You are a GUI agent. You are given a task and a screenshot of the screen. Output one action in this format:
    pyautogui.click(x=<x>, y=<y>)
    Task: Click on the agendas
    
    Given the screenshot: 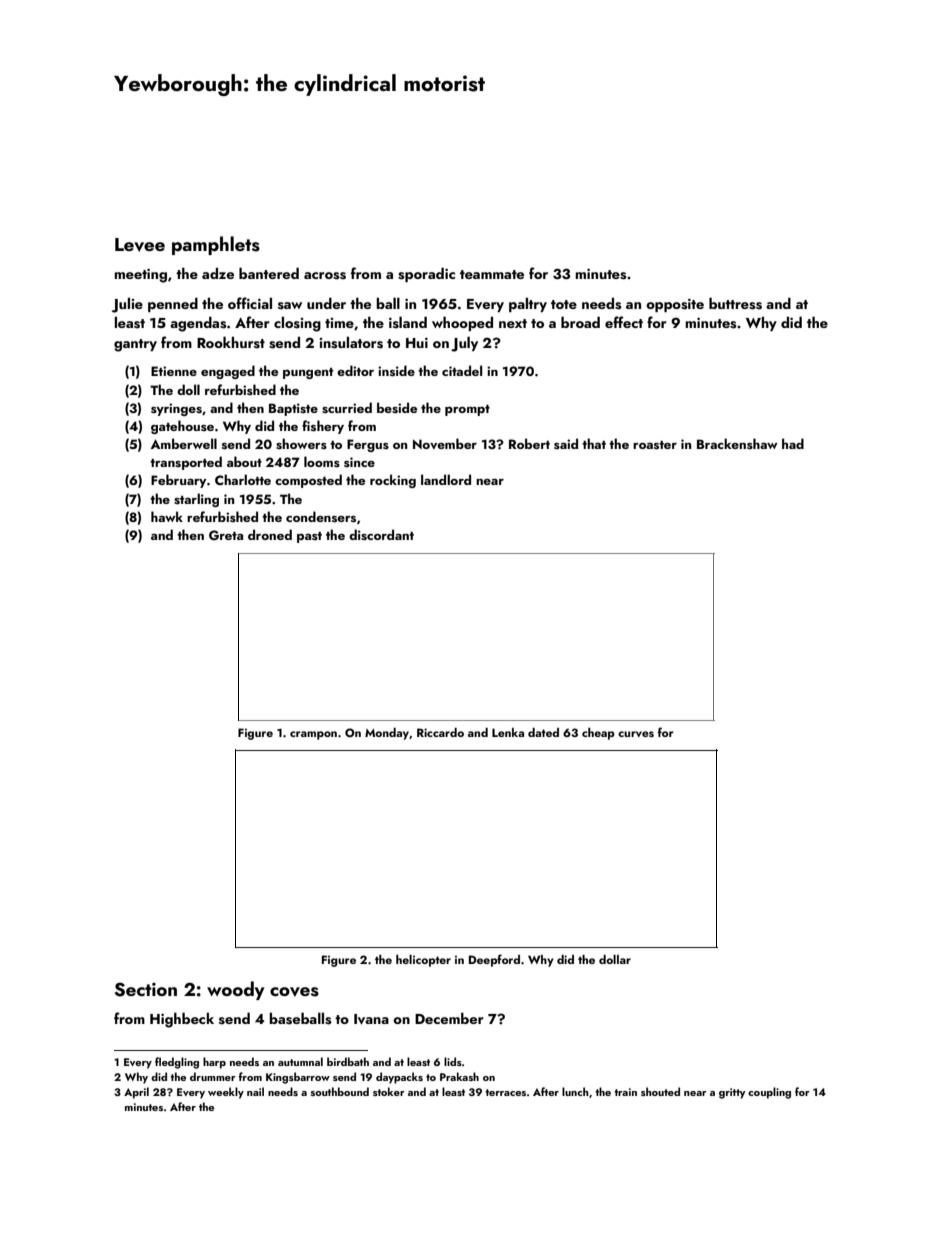 What is the action you would take?
    pyautogui.click(x=198, y=324)
